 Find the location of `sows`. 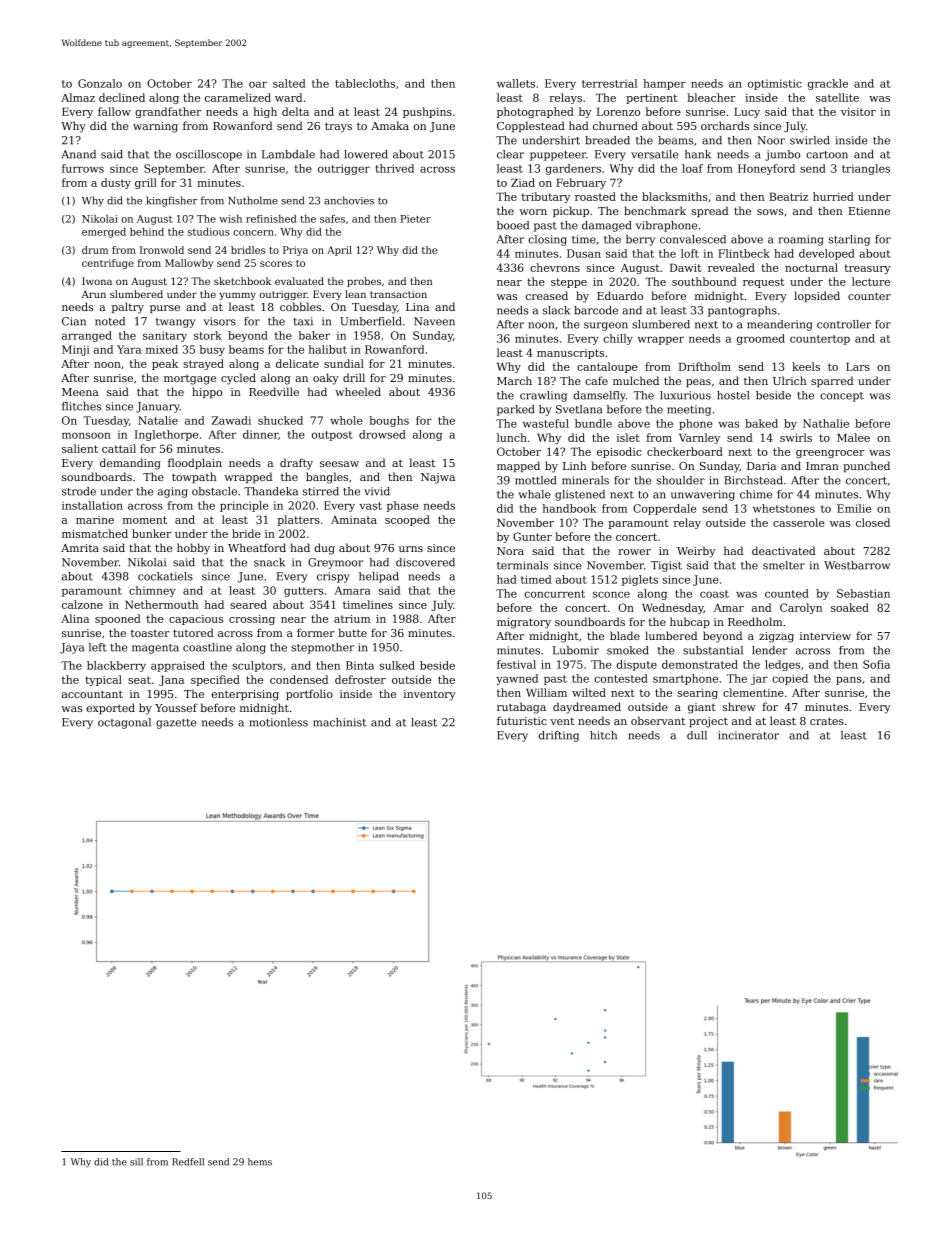

sows is located at coordinates (770, 212).
